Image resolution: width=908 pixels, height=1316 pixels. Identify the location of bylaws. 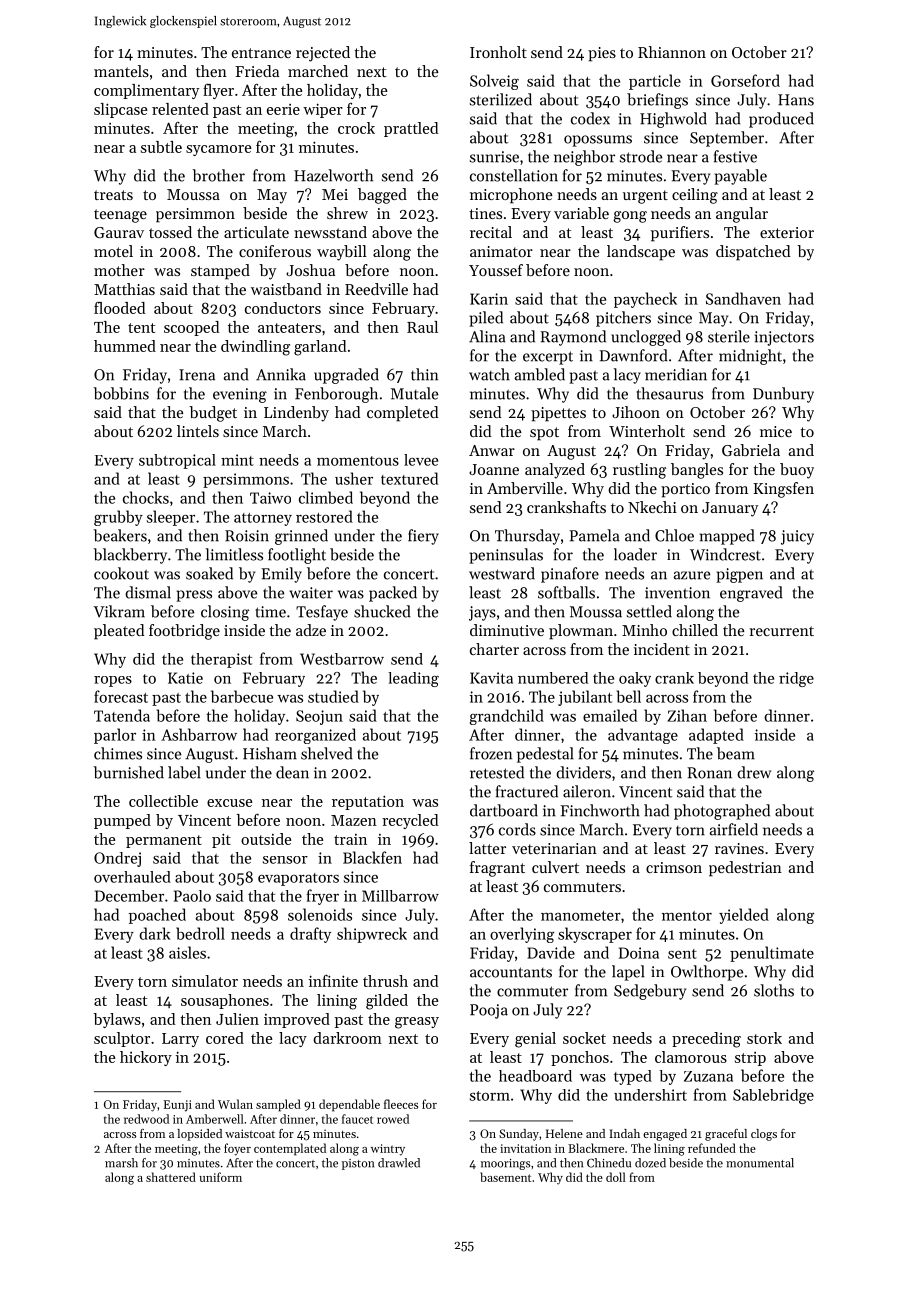
(117, 1020).
